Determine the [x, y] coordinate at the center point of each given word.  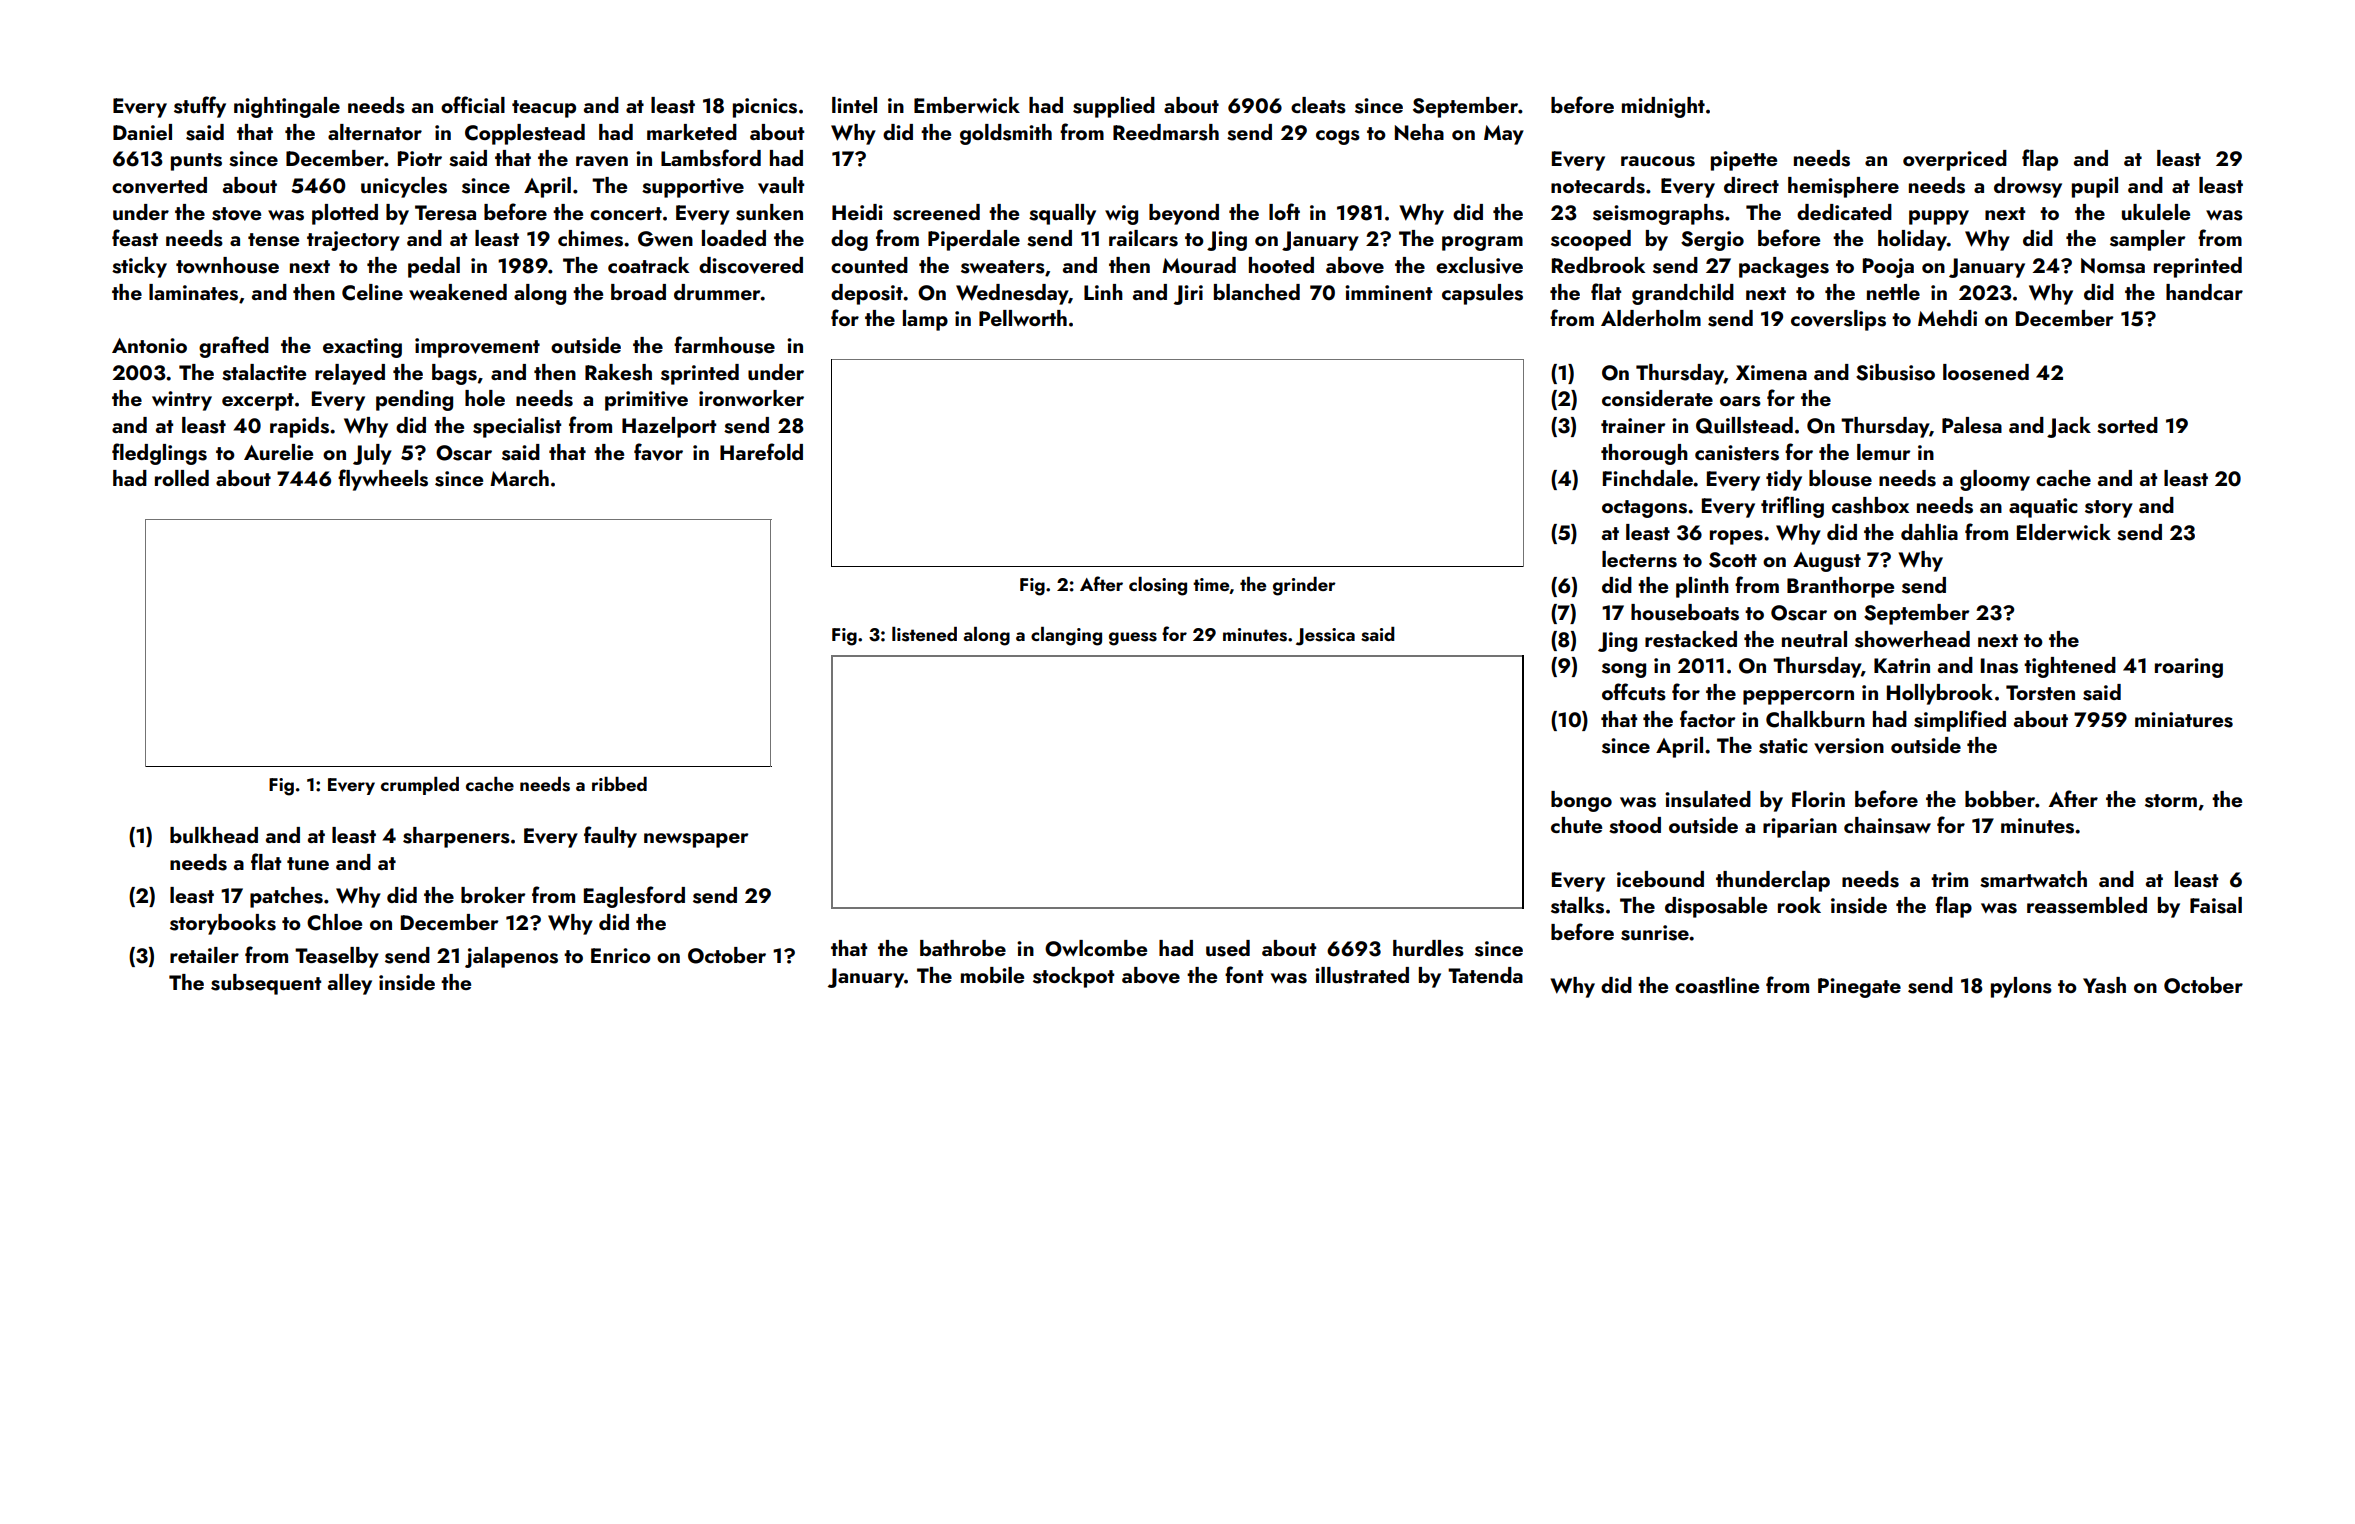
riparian [1800, 828]
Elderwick [2064, 532]
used [1228, 948]
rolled [182, 478]
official [473, 104]
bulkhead [214, 835]
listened [924, 634]
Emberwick [967, 105]
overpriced [1955, 160]
